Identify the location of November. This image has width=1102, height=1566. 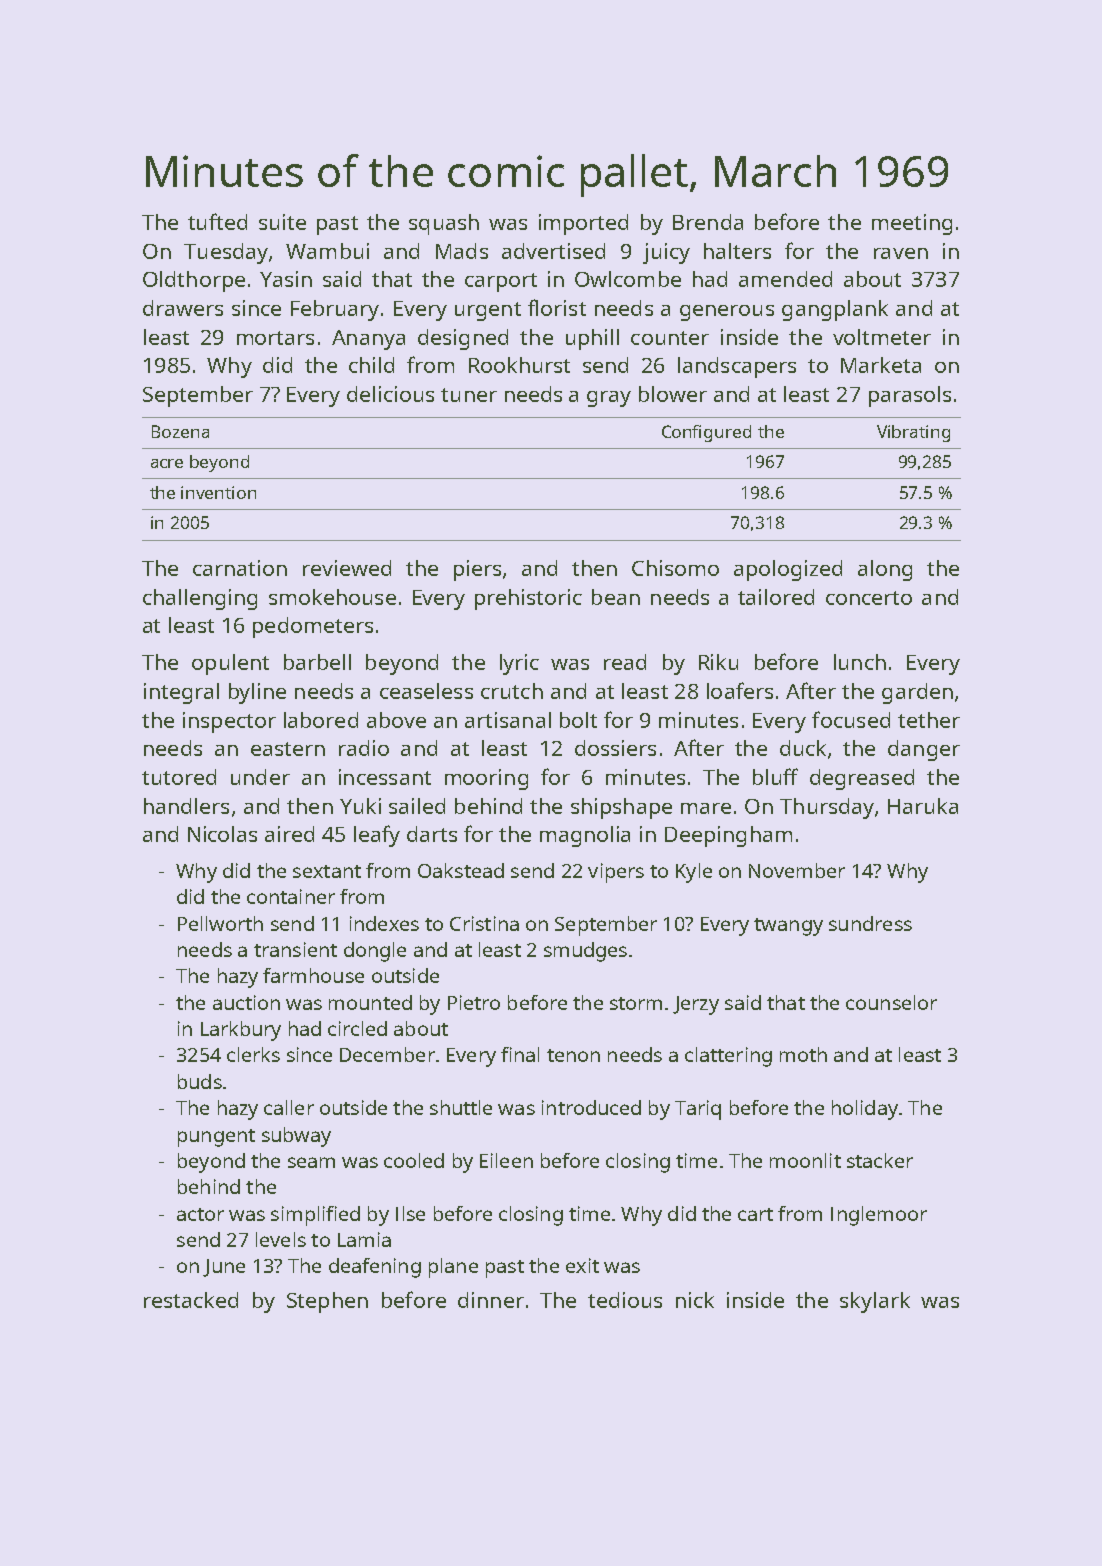
(797, 870).
